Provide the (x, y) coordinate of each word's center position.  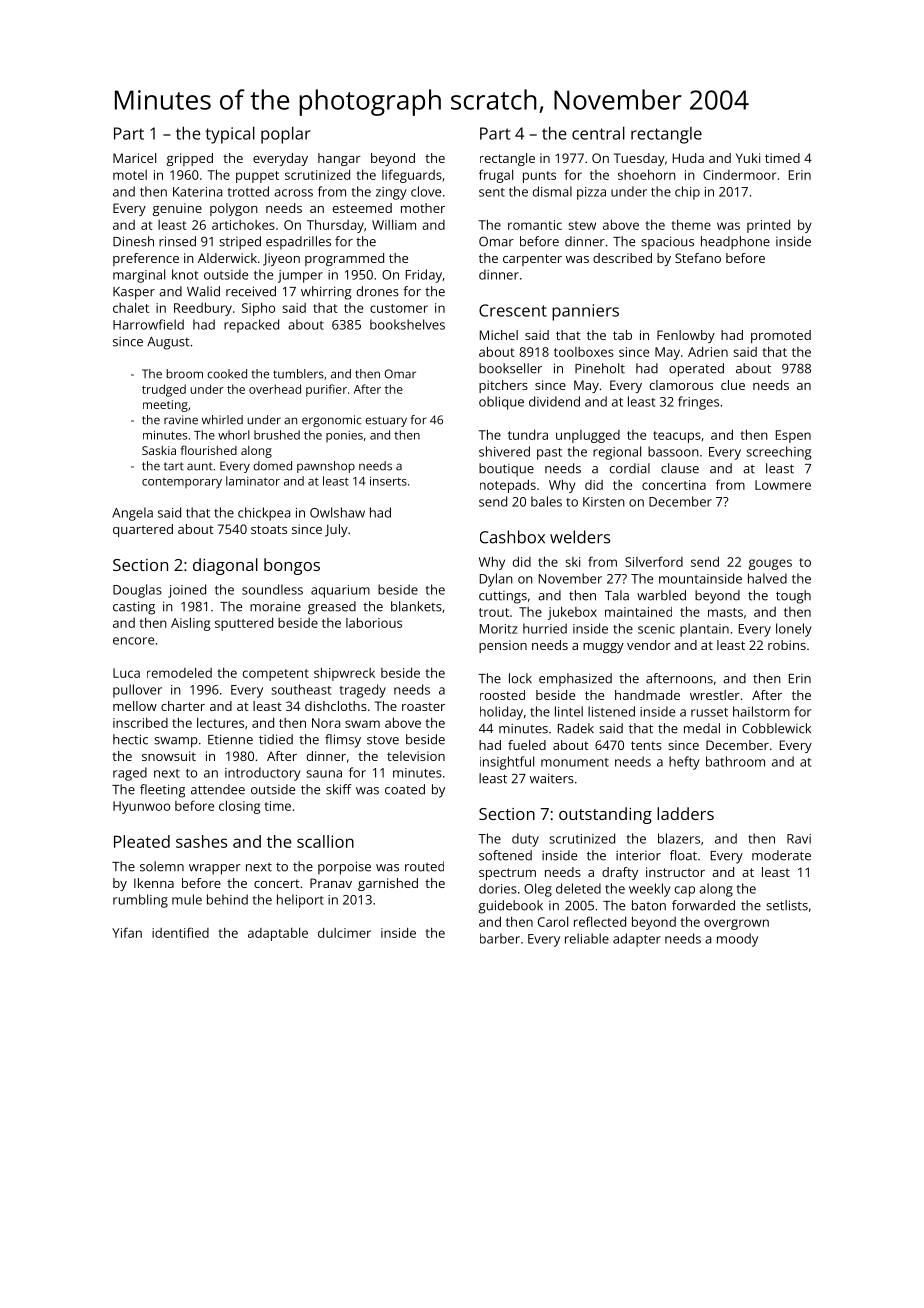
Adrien (708, 351)
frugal (496, 176)
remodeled (179, 673)
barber (500, 938)
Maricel (134, 158)
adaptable (278, 934)
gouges (770, 564)
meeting (165, 406)
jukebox (572, 613)
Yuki (748, 158)
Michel (499, 335)
